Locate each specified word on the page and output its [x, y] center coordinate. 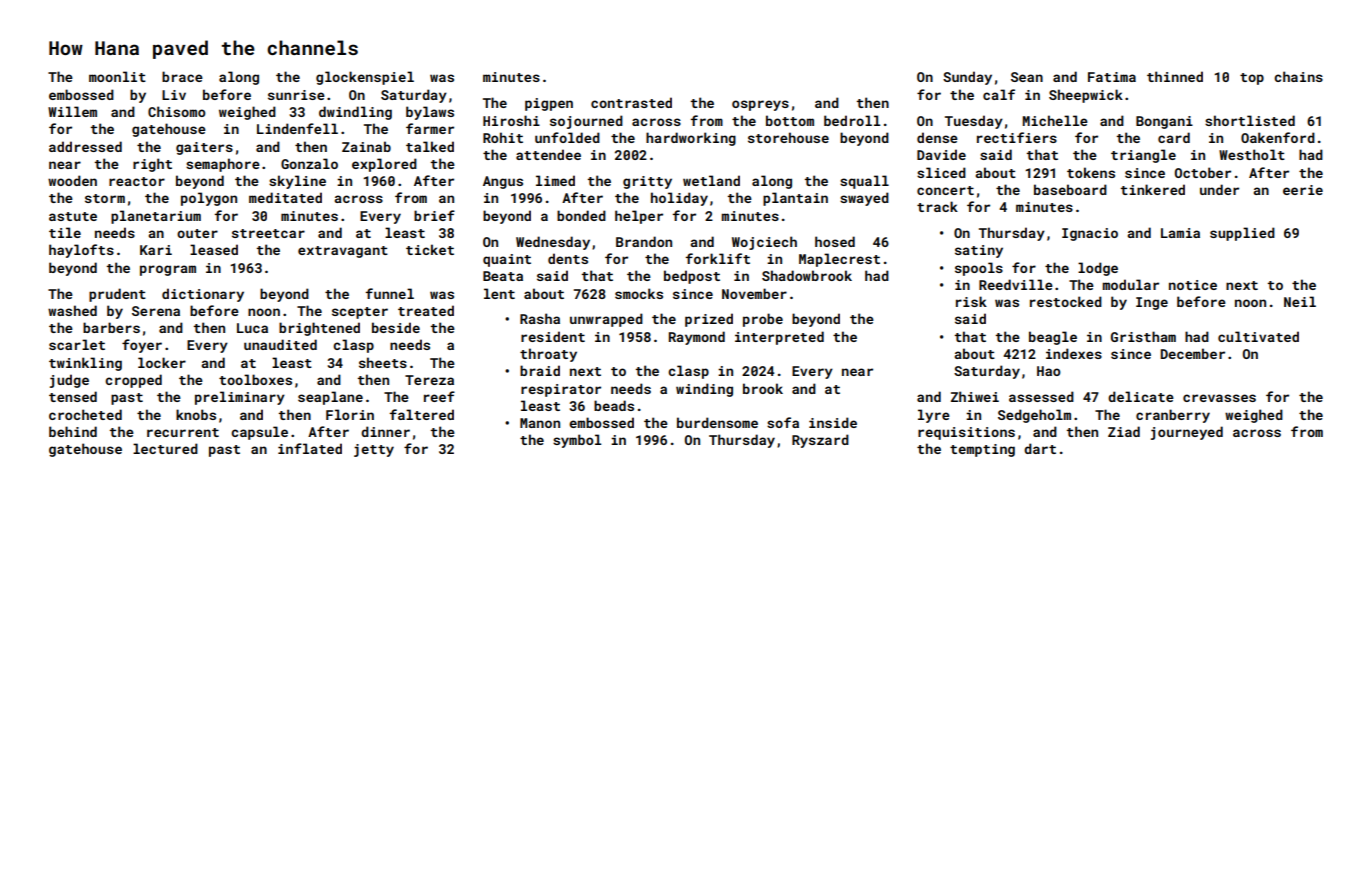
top [1252, 79]
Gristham [1143, 336]
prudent [117, 295]
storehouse [788, 137]
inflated [310, 448]
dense [937, 137]
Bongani [1164, 122]
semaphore [223, 165]
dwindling [355, 113]
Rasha [540, 318]
